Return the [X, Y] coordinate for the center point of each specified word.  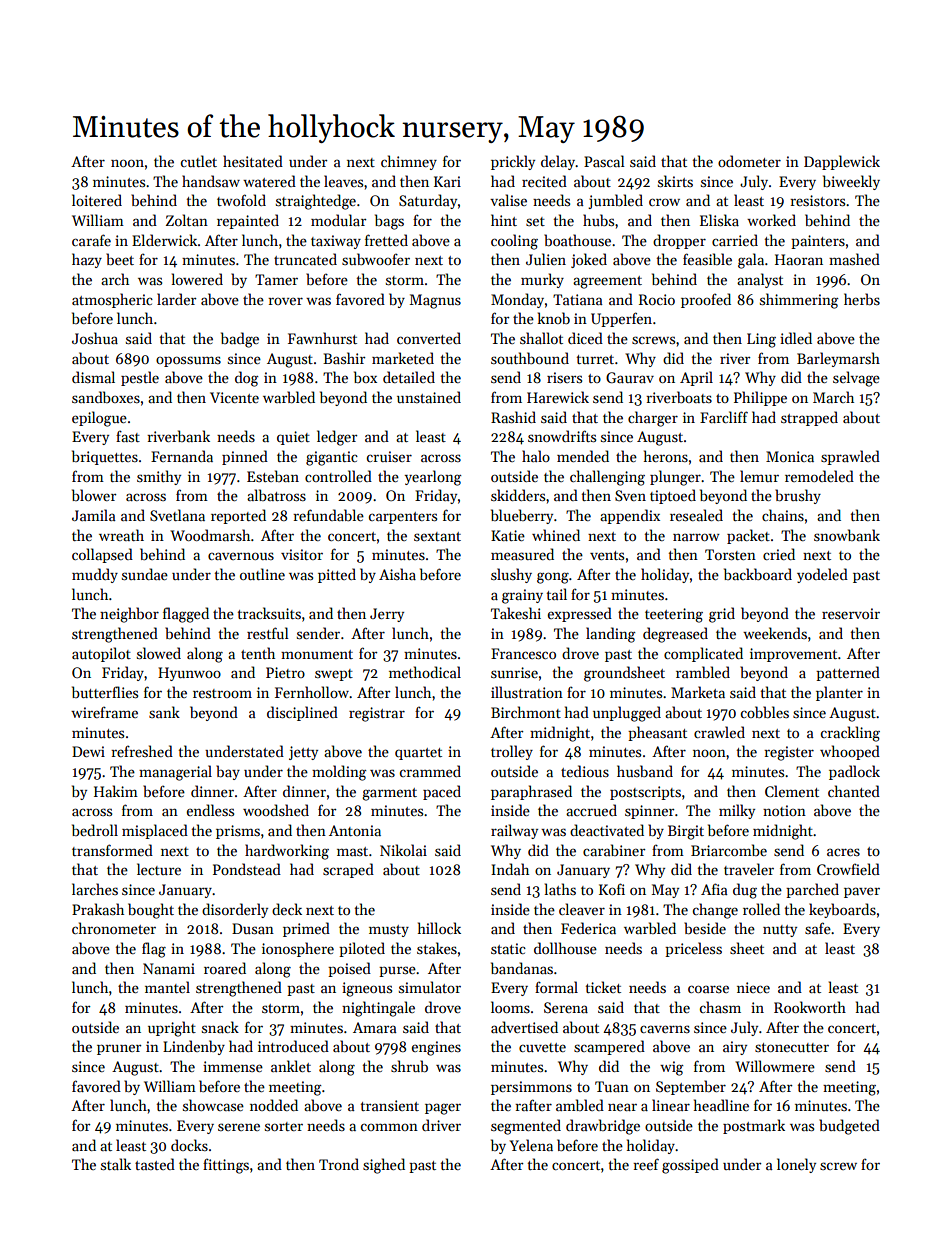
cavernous [241, 556]
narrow [696, 537]
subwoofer [376, 259]
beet [120, 259]
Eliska [719, 220]
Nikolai [403, 850]
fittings [226, 1166]
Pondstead [247, 869]
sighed [384, 1166]
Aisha [397, 574]
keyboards [842, 910]
